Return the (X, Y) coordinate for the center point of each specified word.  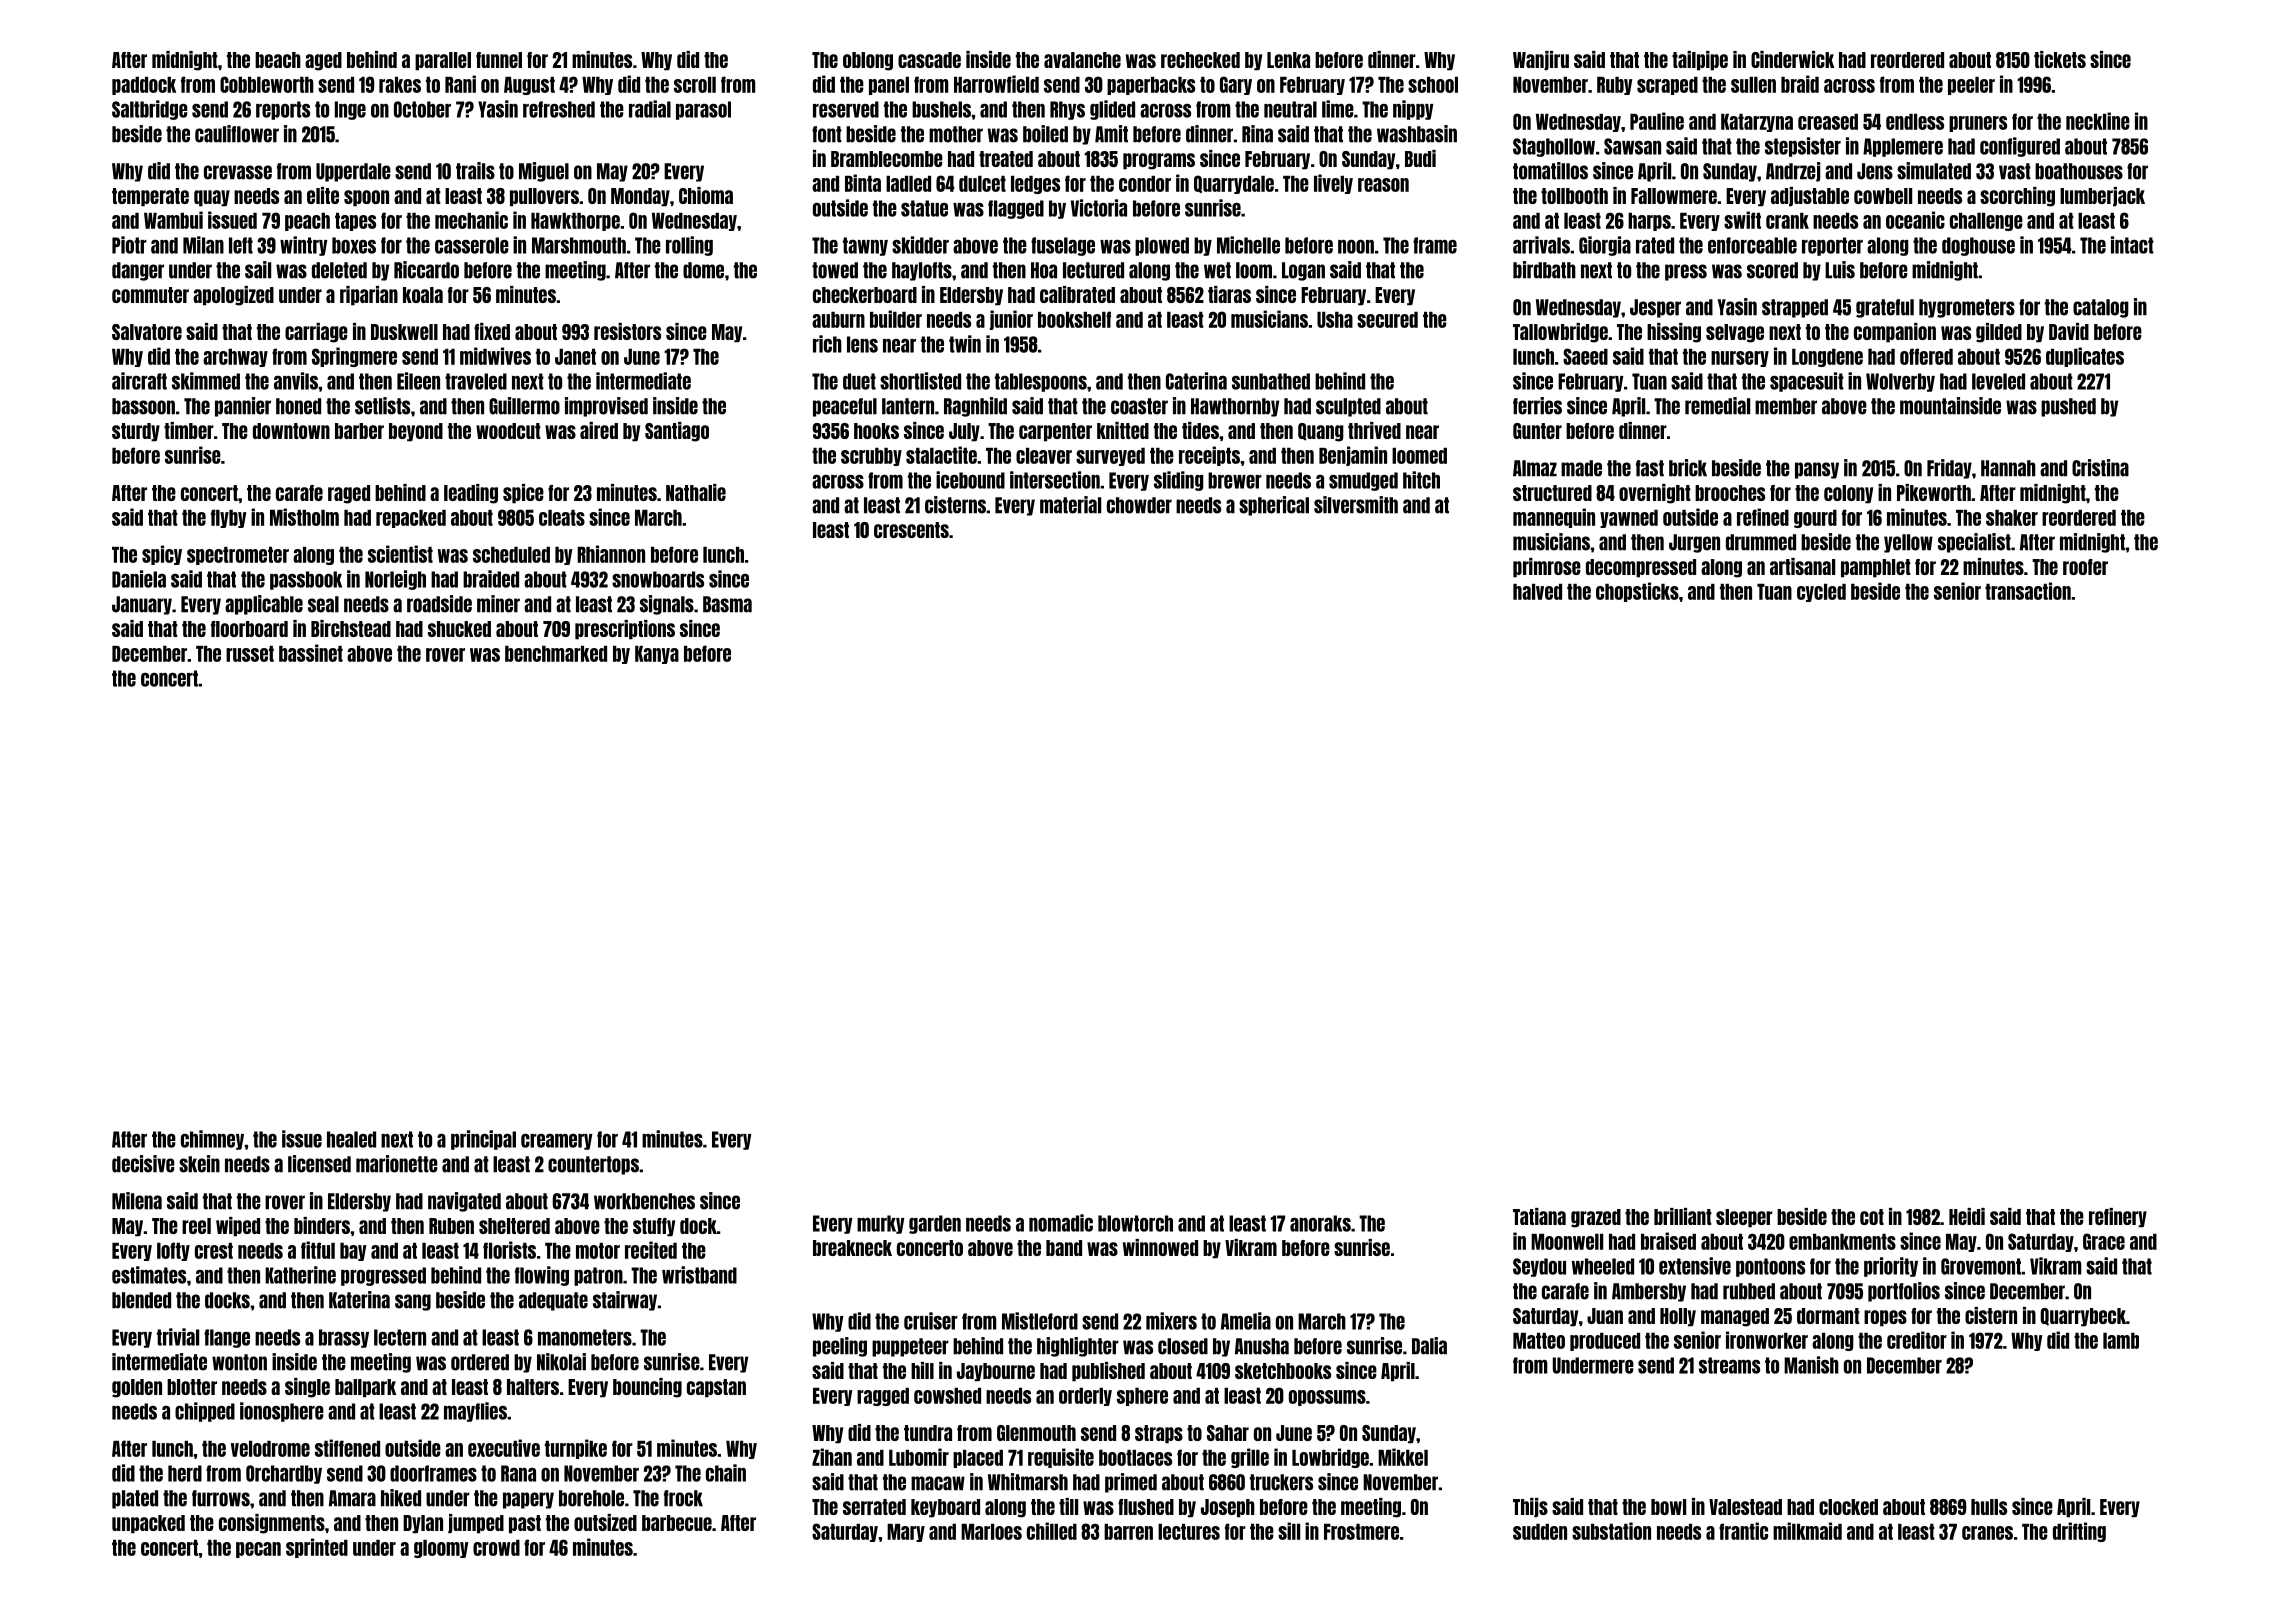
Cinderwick (1792, 59)
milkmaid (1807, 1531)
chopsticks (1637, 592)
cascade (929, 60)
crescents (911, 530)
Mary (906, 1533)
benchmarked (556, 654)
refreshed (559, 109)
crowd (496, 1548)
